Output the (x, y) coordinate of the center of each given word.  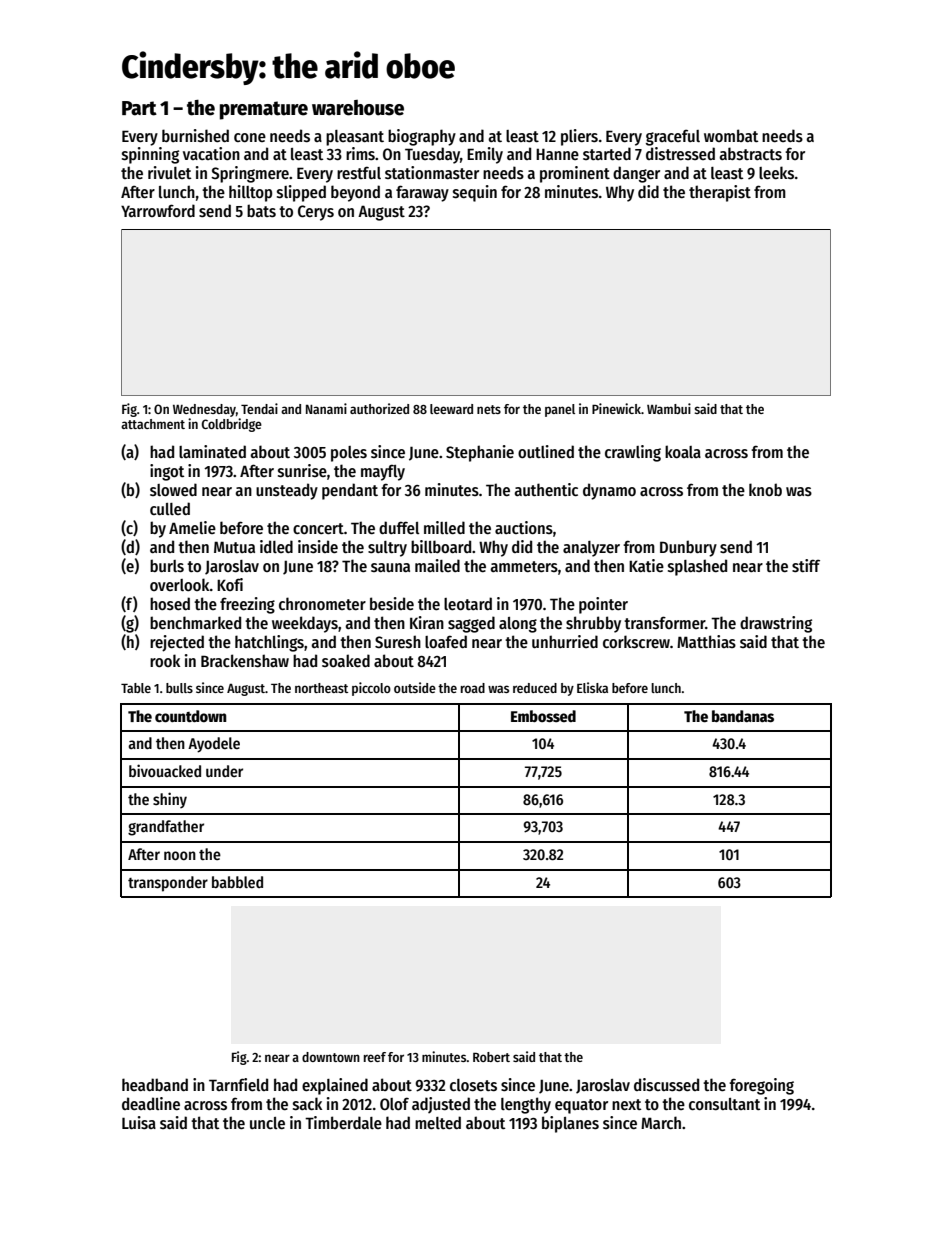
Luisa (139, 1123)
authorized (379, 408)
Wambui (669, 408)
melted (438, 1122)
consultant (724, 1104)
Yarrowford (158, 210)
